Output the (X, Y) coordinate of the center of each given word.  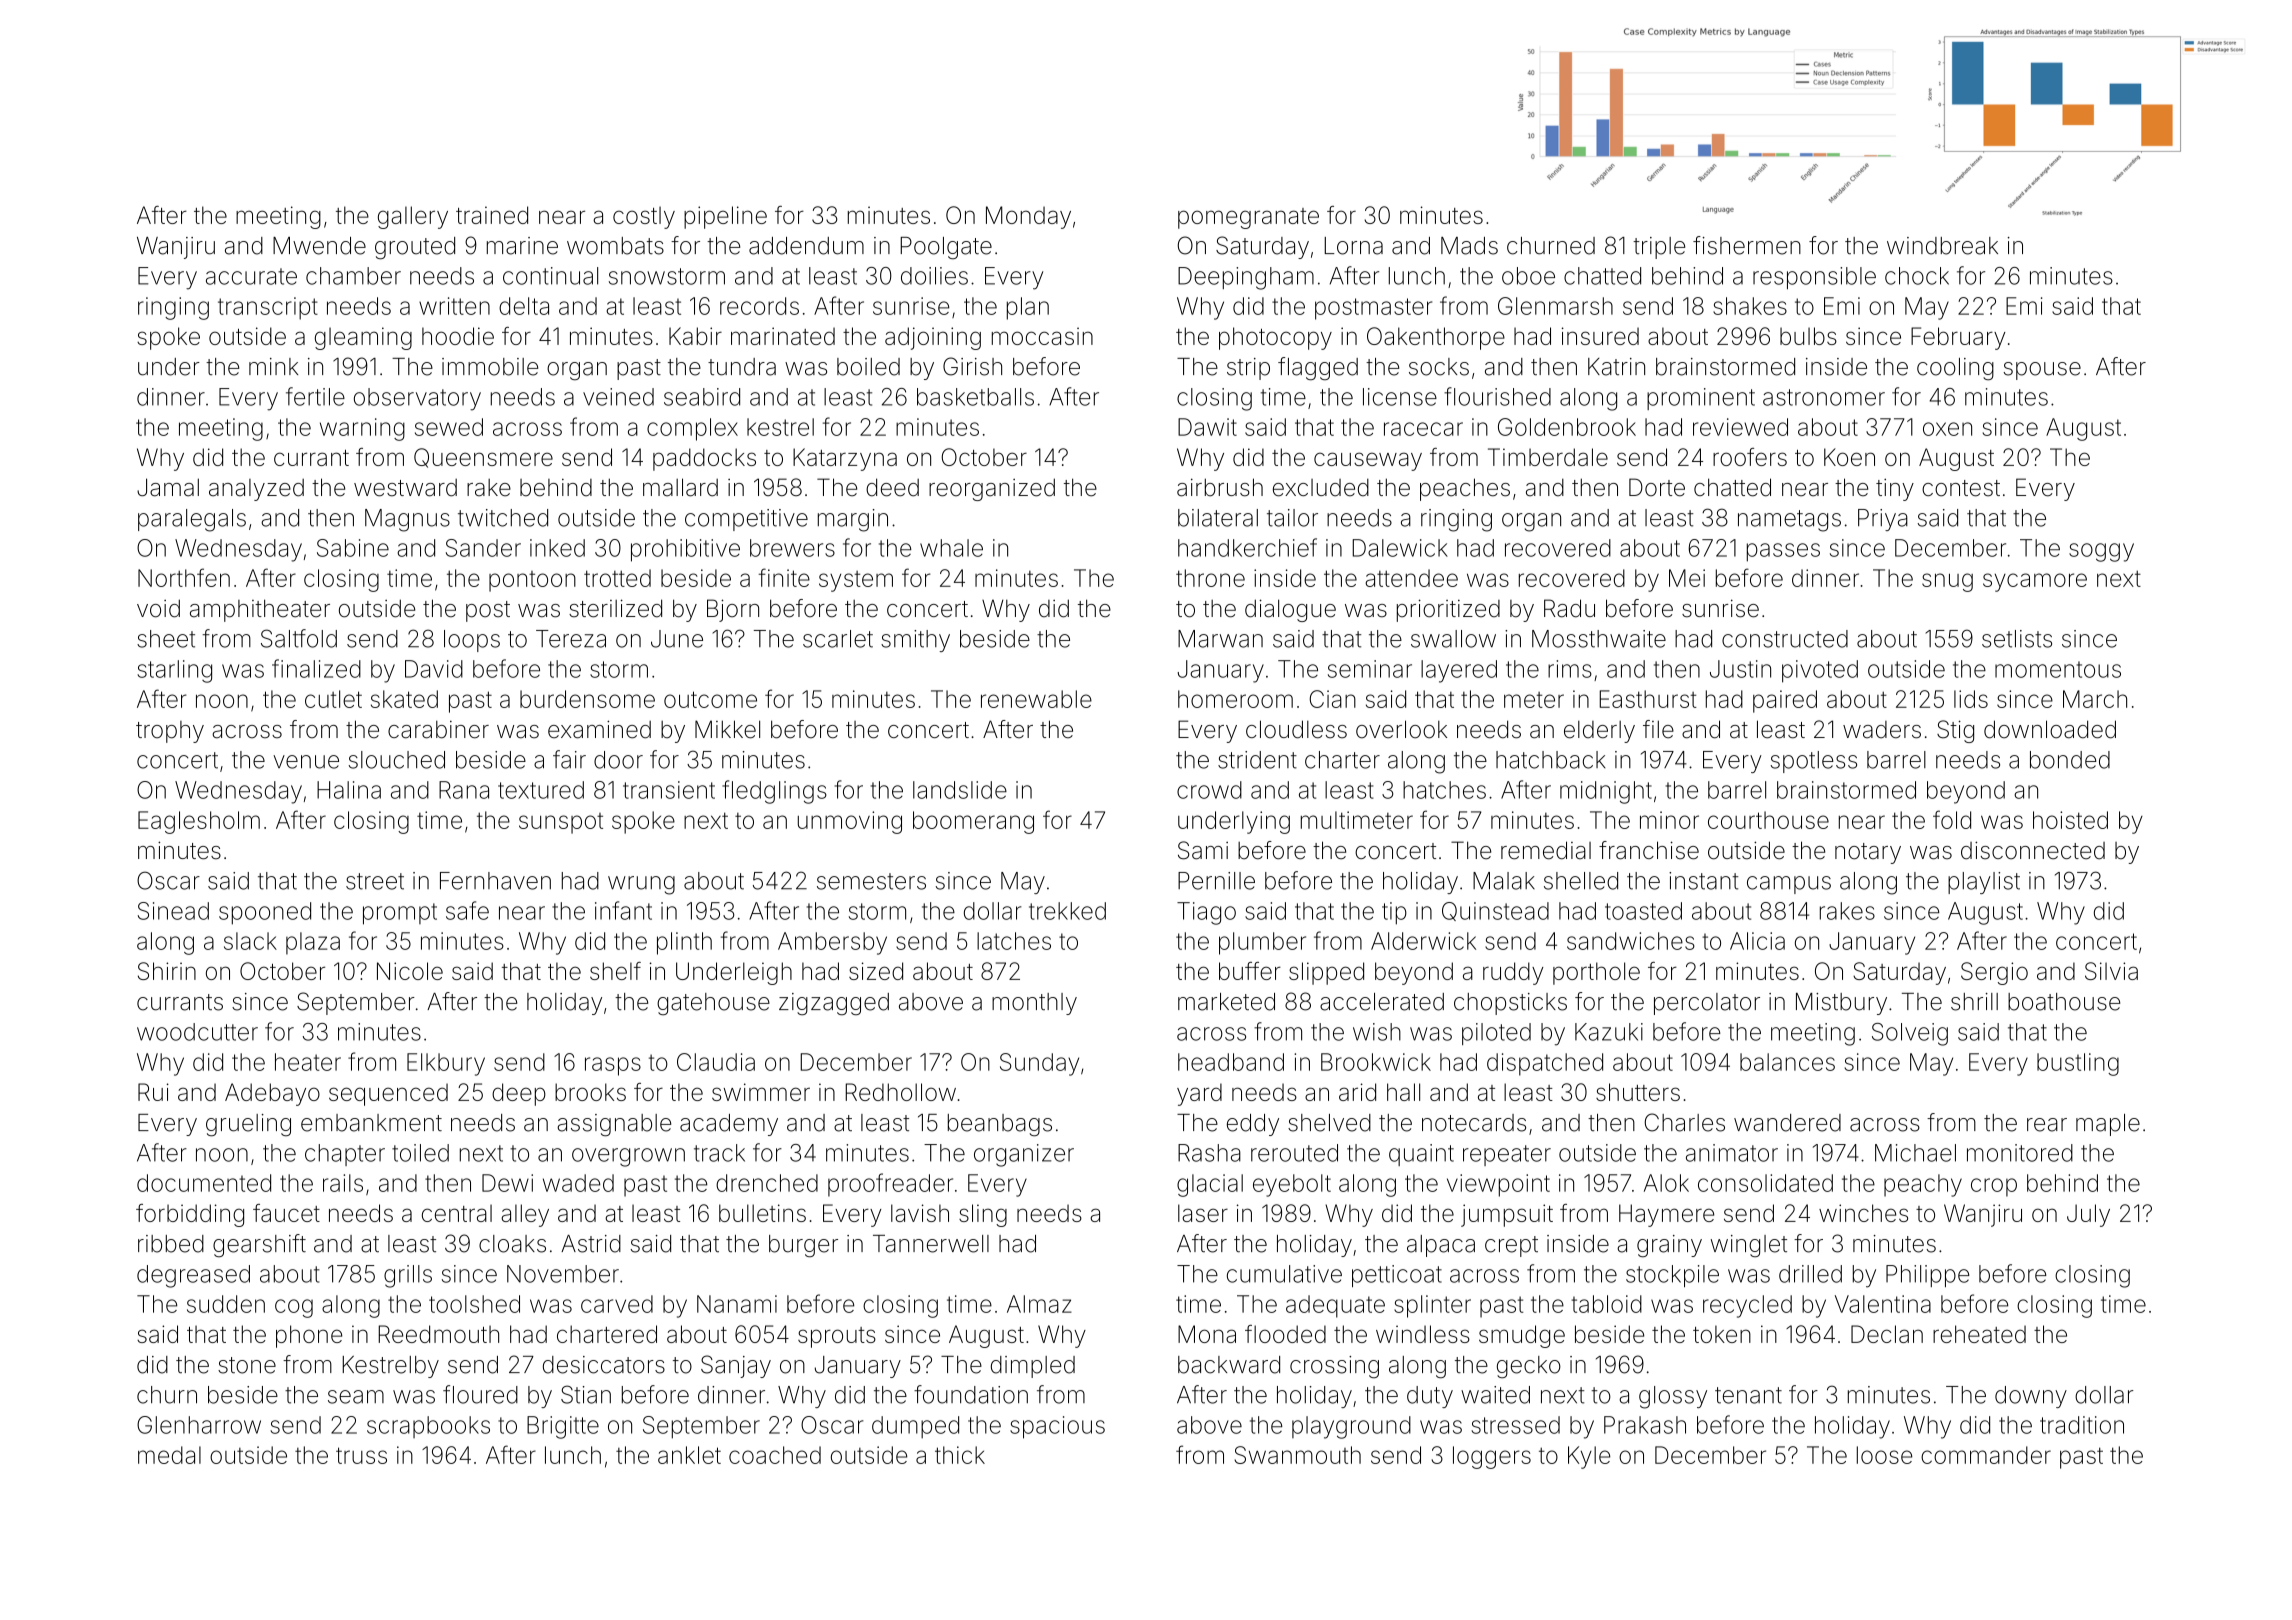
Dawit (1207, 427)
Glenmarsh (1555, 306)
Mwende (319, 246)
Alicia (1757, 941)
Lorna (1353, 246)
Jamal (168, 487)
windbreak (1942, 246)
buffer (1250, 971)
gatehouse (713, 1004)
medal (169, 1455)
